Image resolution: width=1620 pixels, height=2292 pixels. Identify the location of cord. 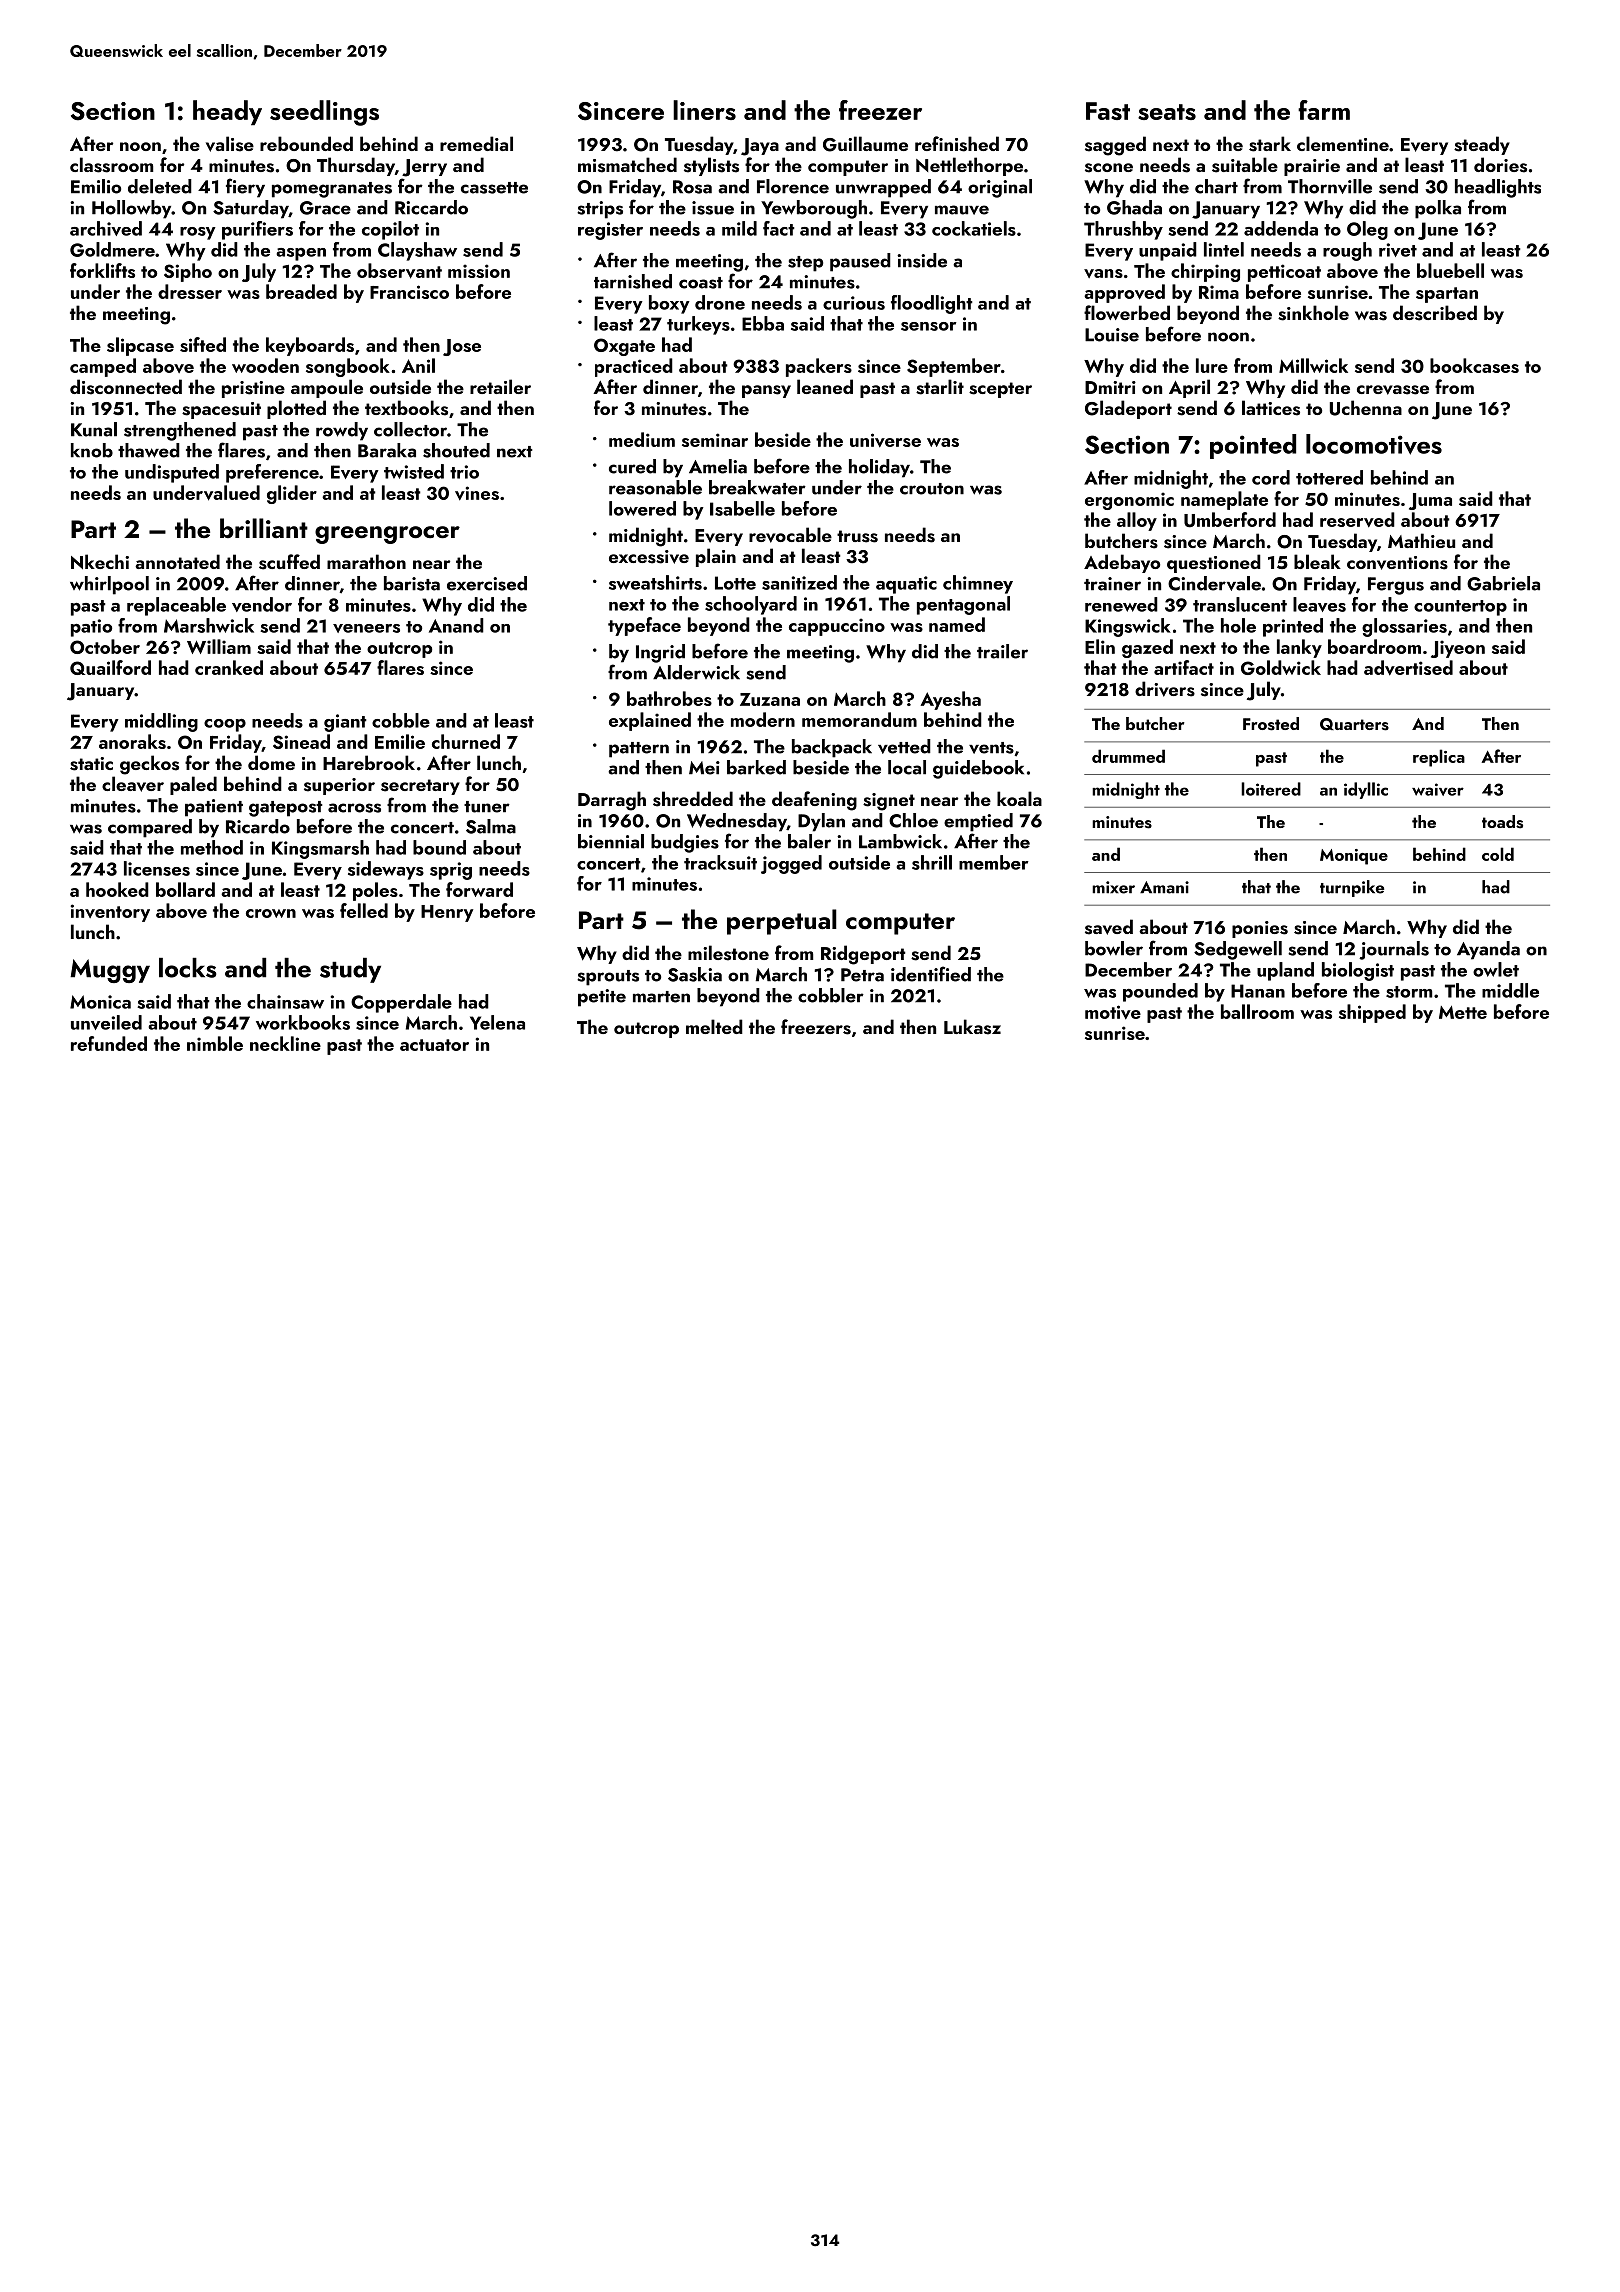
(1271, 477).
